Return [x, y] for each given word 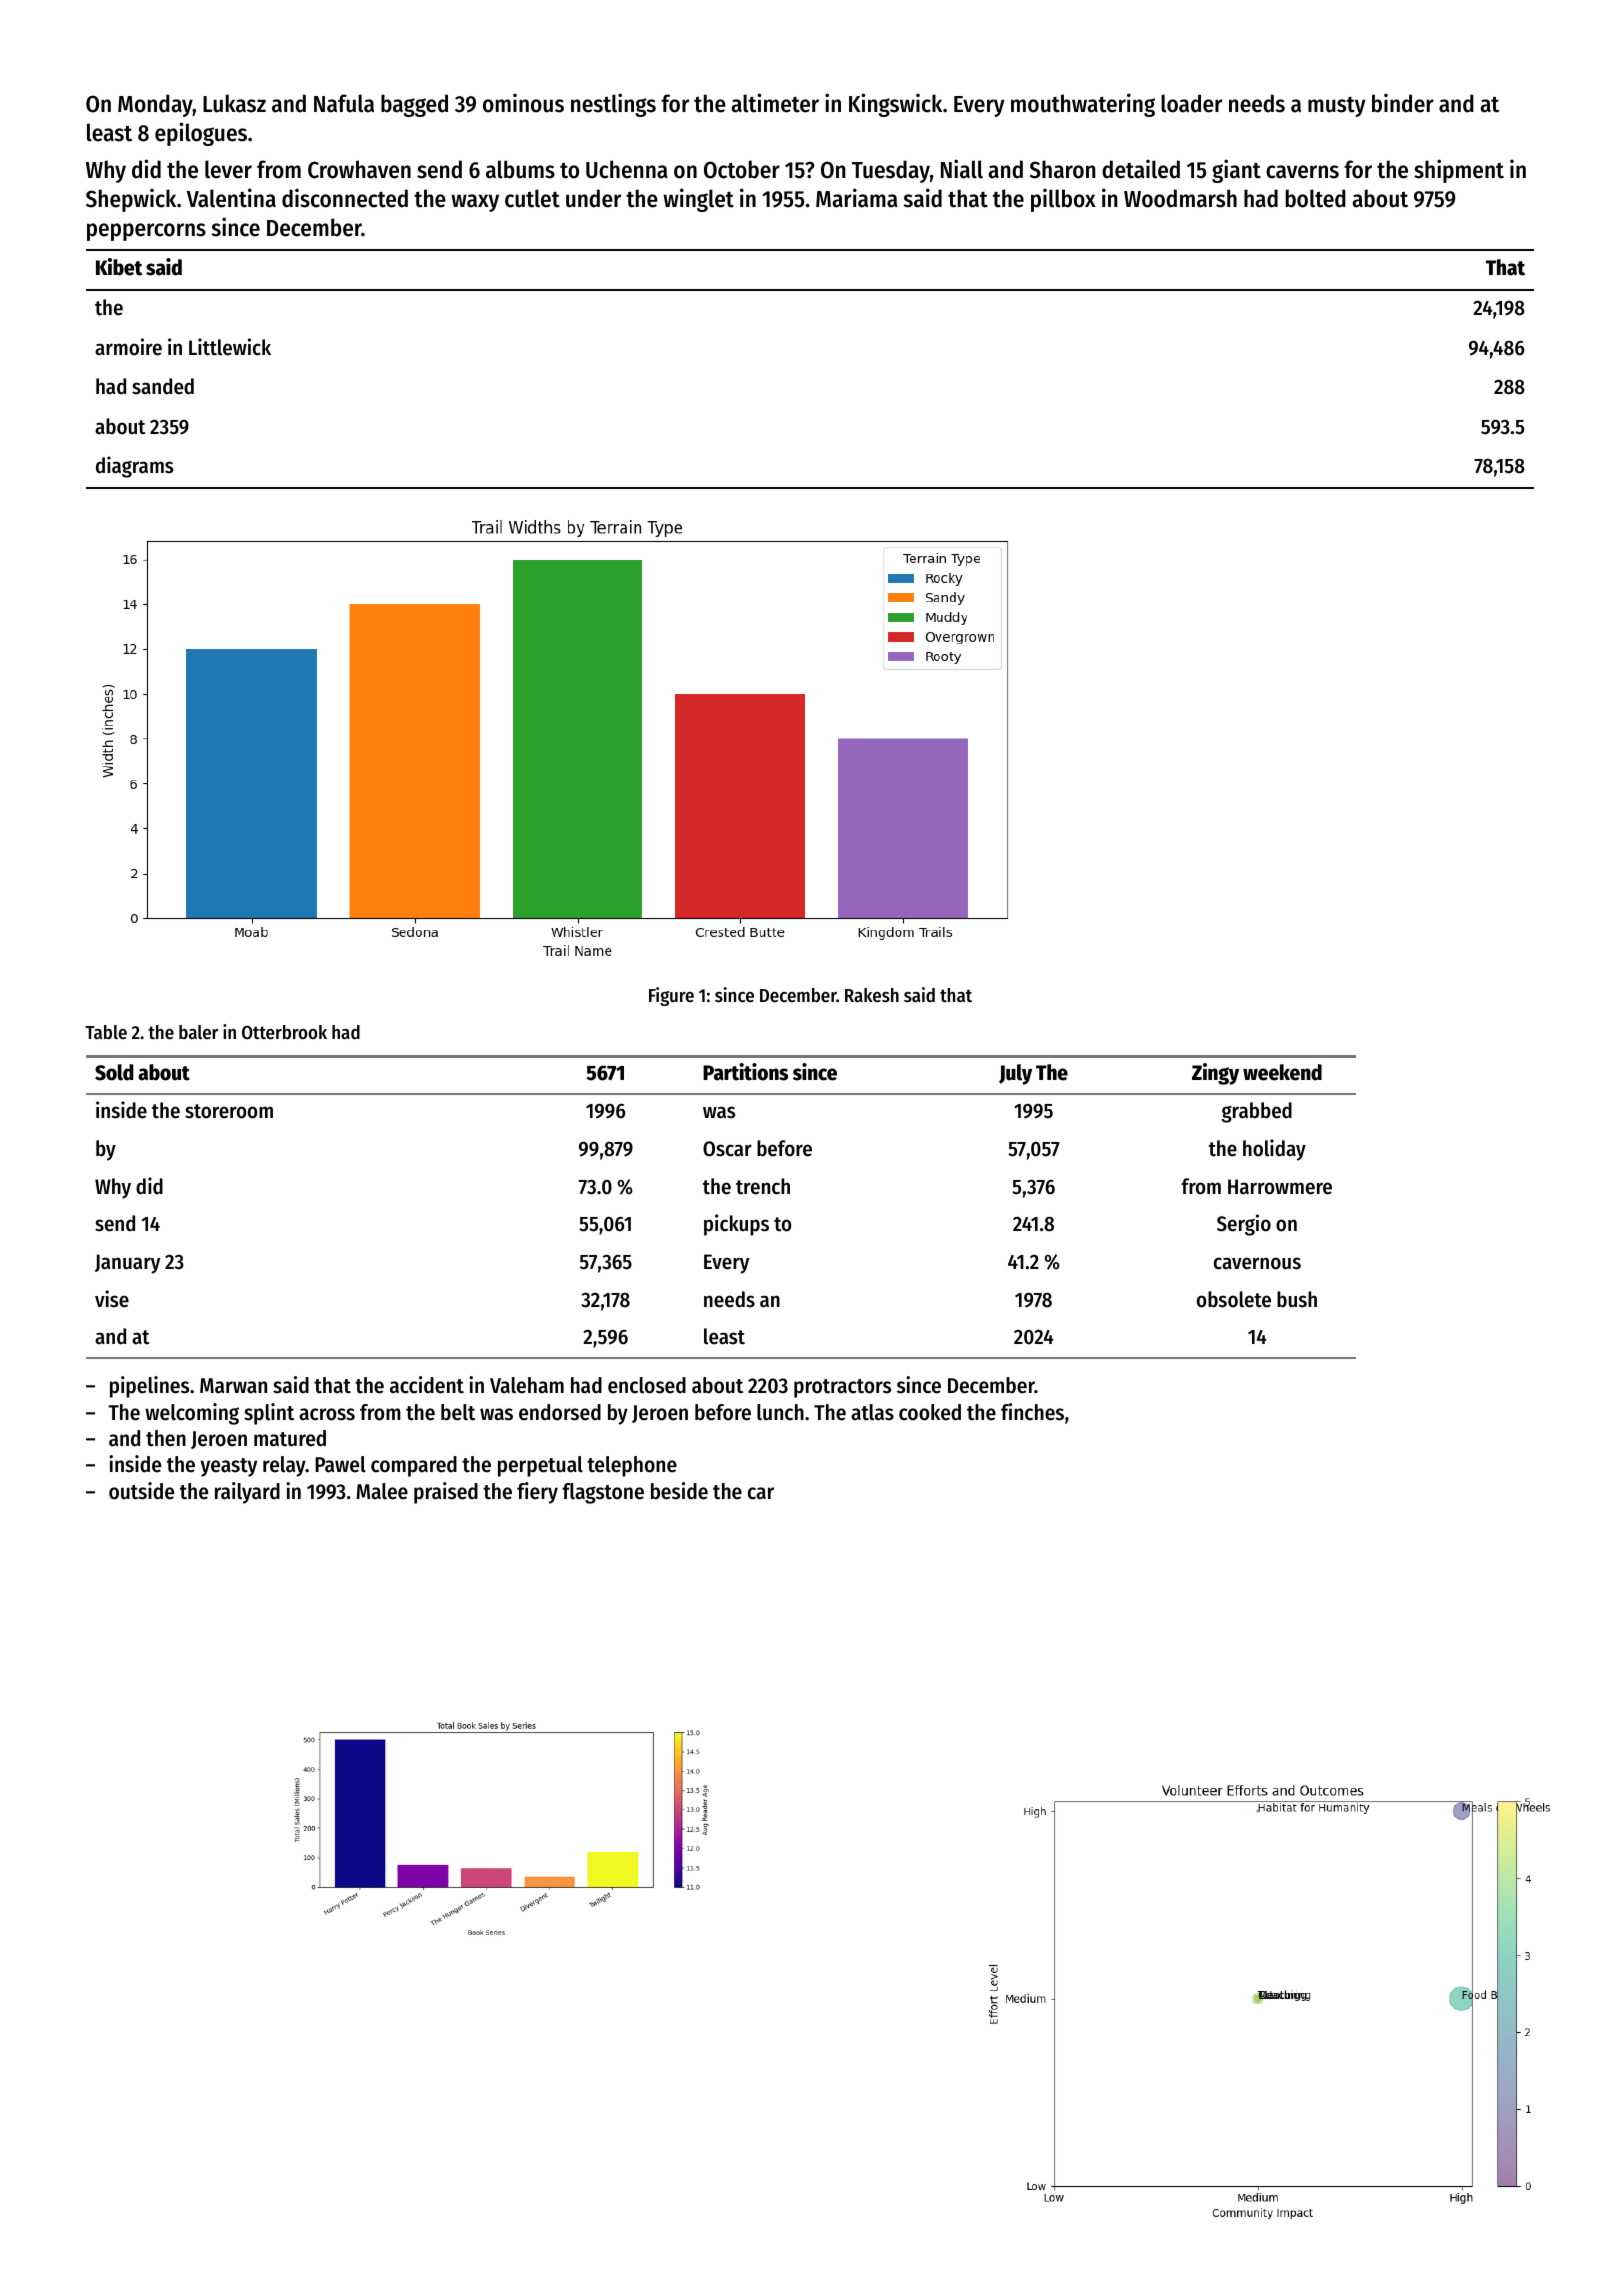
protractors [842, 1388]
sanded [163, 386]
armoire [128, 347]
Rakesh [872, 995]
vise [112, 1299]
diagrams [134, 467]
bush [1297, 1299]
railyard [247, 1493]
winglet [698, 200]
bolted [1316, 198]
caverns [1302, 172]
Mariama [857, 198]
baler [198, 1032]
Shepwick [131, 200]
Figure [671, 996]
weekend [1282, 1072]
